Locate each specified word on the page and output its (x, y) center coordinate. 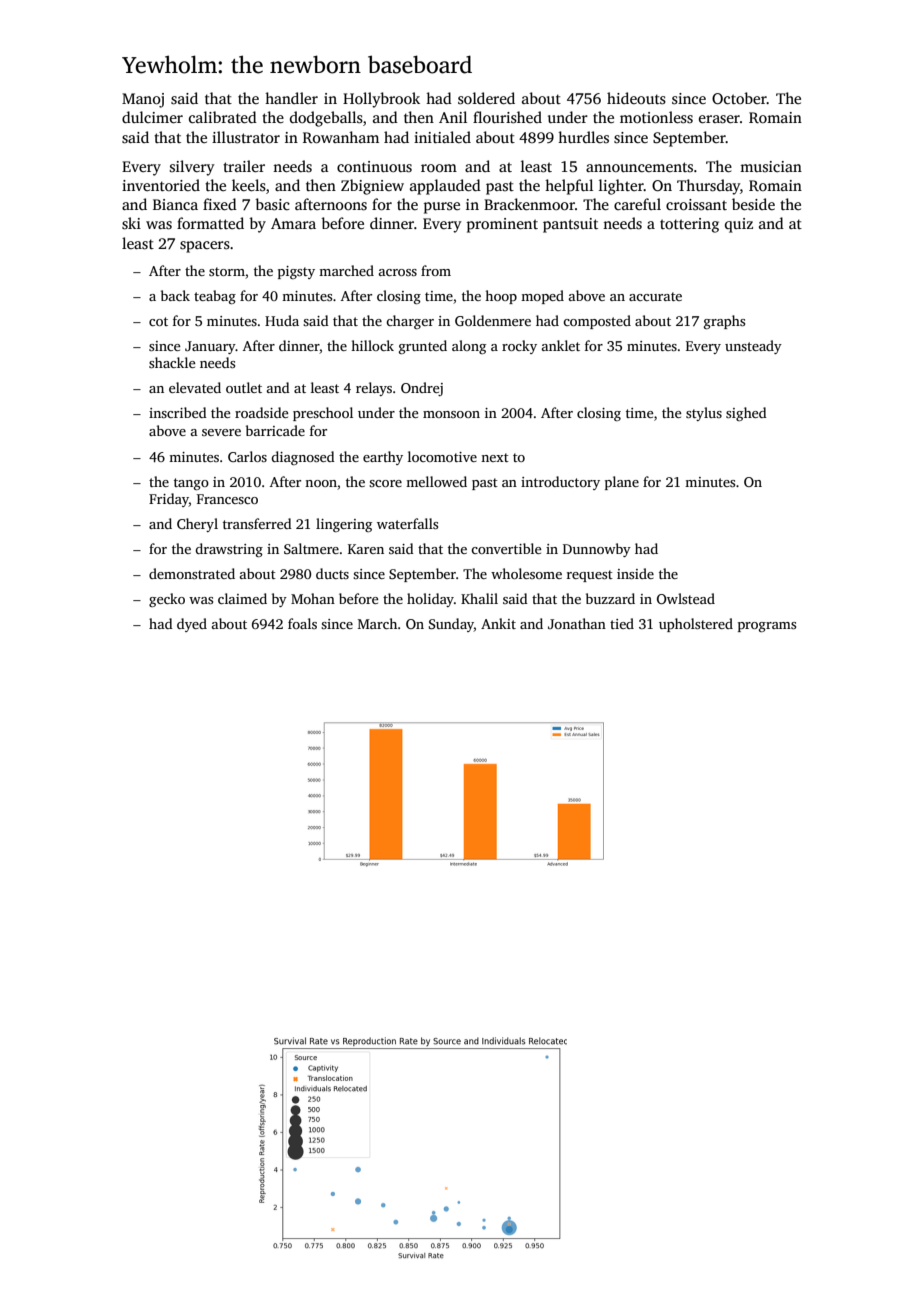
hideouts (636, 98)
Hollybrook (381, 100)
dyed (192, 625)
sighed (746, 414)
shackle (172, 362)
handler (291, 98)
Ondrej (422, 389)
